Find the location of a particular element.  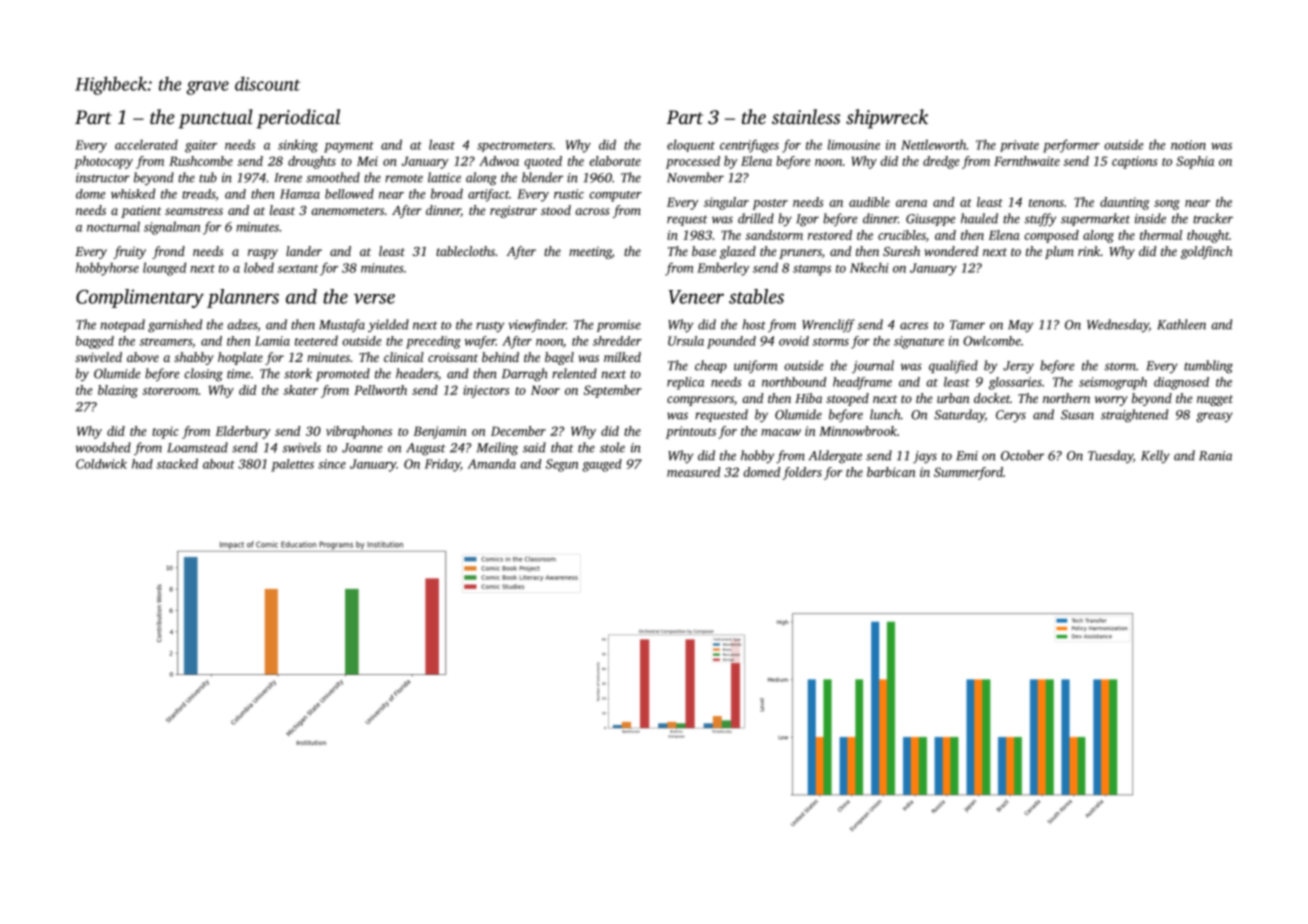

smoothed is located at coordinates (333, 177).
